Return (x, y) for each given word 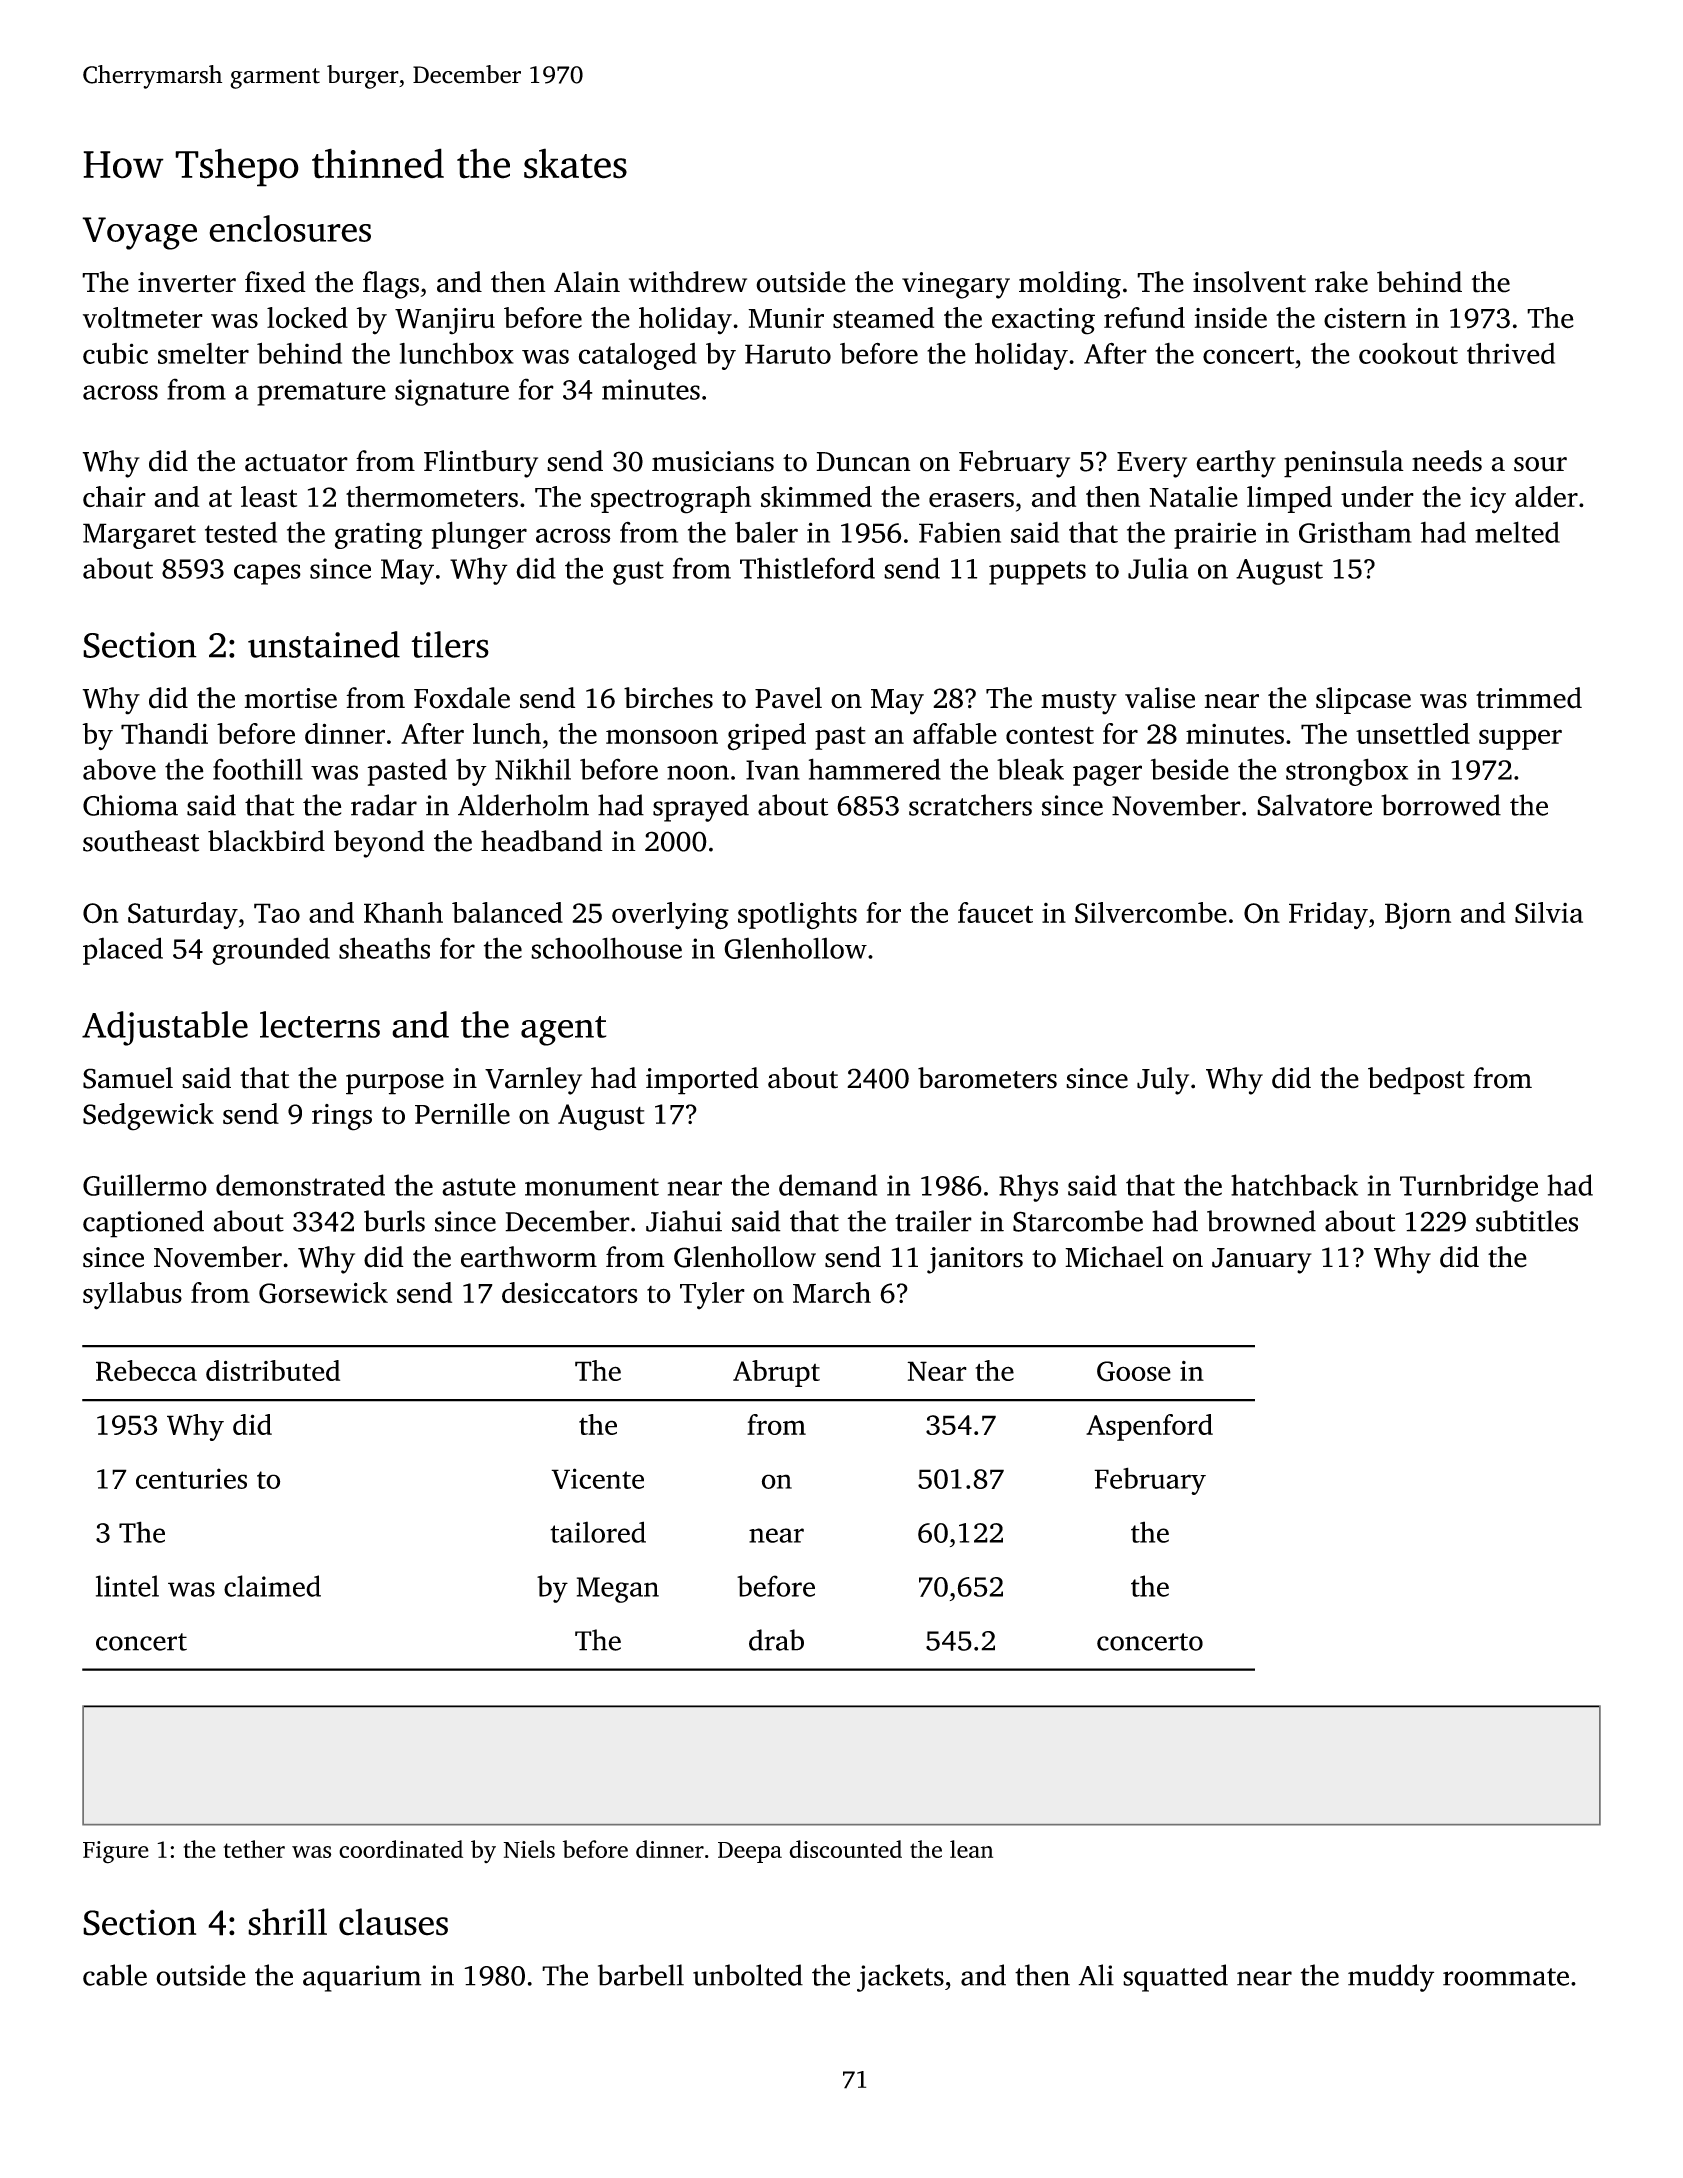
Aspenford (1149, 1427)
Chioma (130, 805)
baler (766, 532)
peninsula (1344, 464)
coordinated (401, 1849)
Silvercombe (1151, 913)
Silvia (1549, 913)
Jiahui (684, 1221)
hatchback (1294, 1185)
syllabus (132, 1296)
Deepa (750, 1852)
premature (321, 394)
